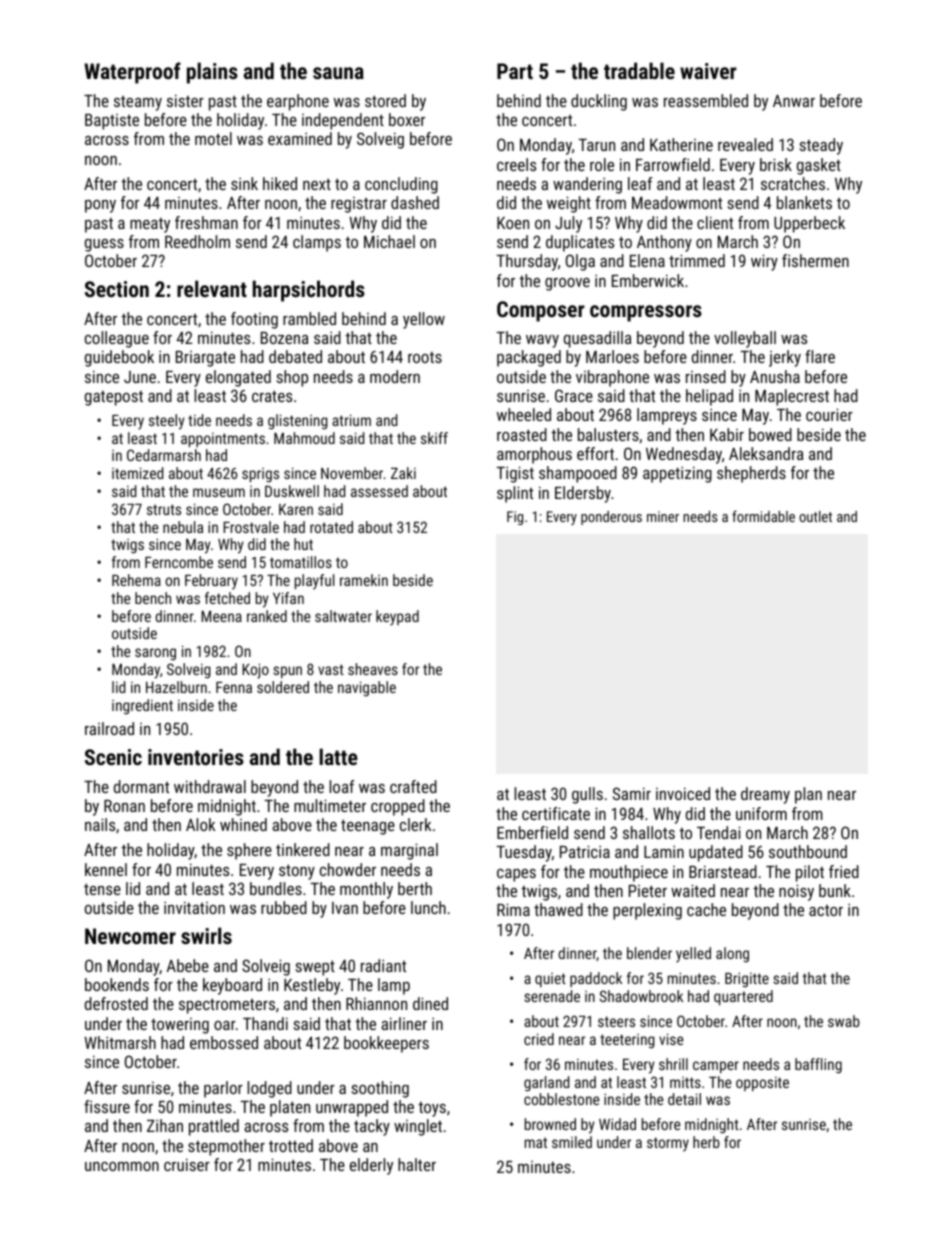 The height and width of the image is (1233, 952). Describe the element at coordinates (820, 356) in the image. I see `flare` at that location.
